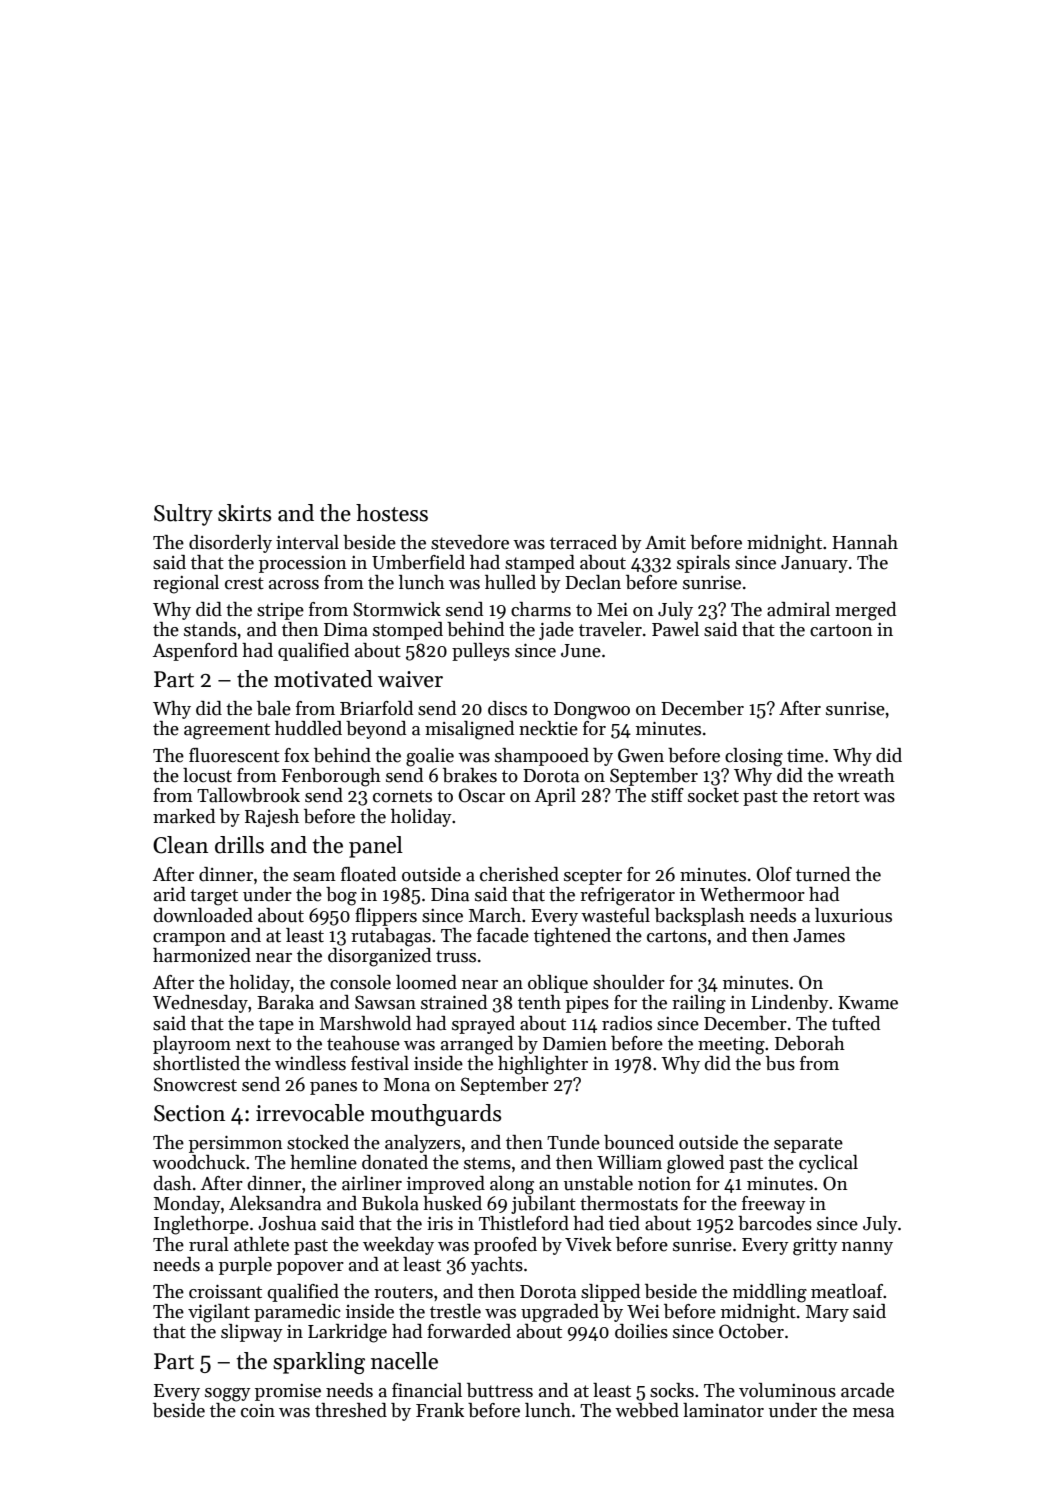  Describe the element at coordinates (665, 543) in the page. I see `Amit` at that location.
